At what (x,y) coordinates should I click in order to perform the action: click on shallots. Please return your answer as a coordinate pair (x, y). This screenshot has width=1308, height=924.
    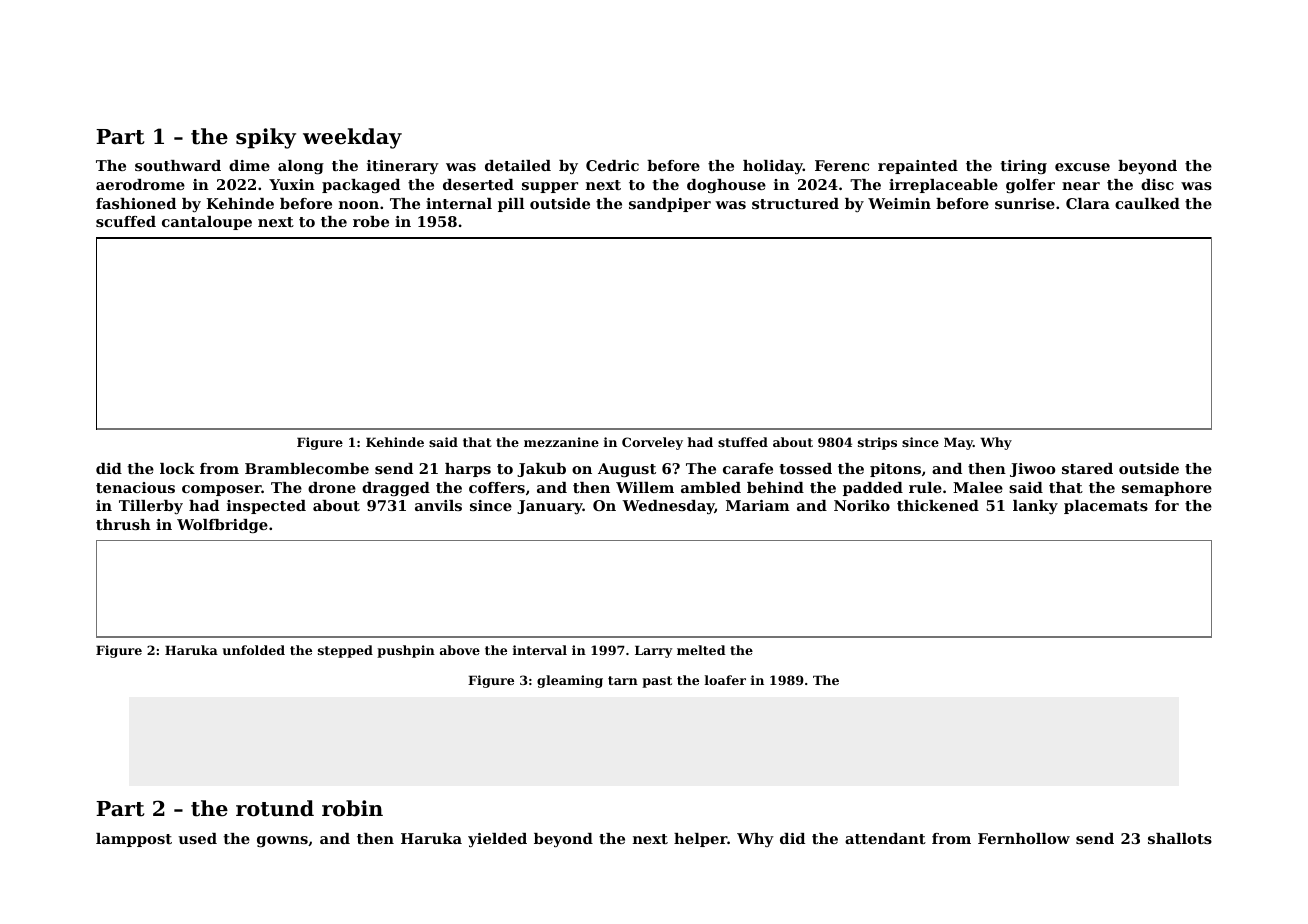
    Looking at the image, I should click on (1180, 838).
